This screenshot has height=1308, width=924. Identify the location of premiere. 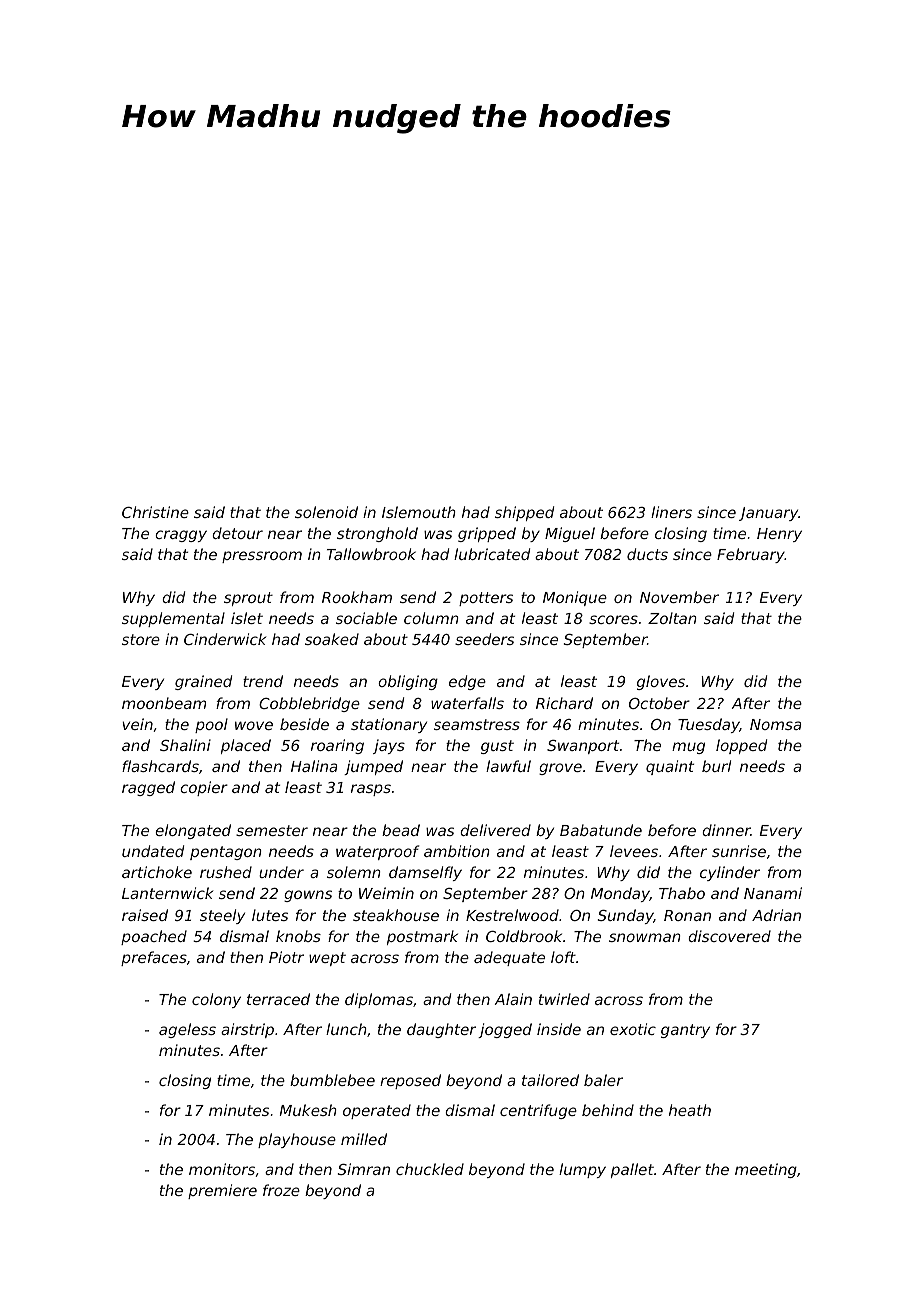
(222, 1191).
